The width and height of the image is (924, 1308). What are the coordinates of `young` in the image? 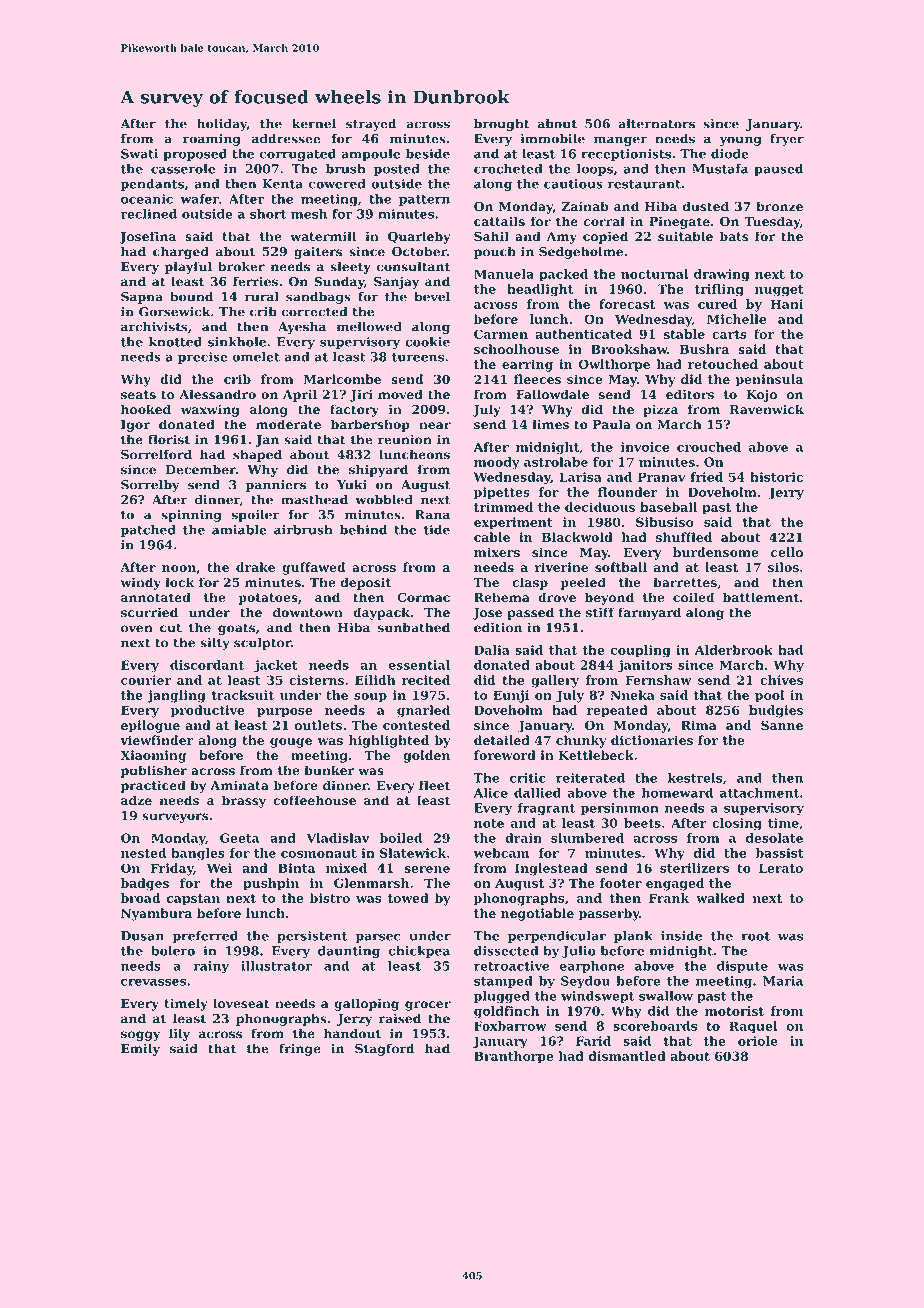 It's located at (741, 141).
